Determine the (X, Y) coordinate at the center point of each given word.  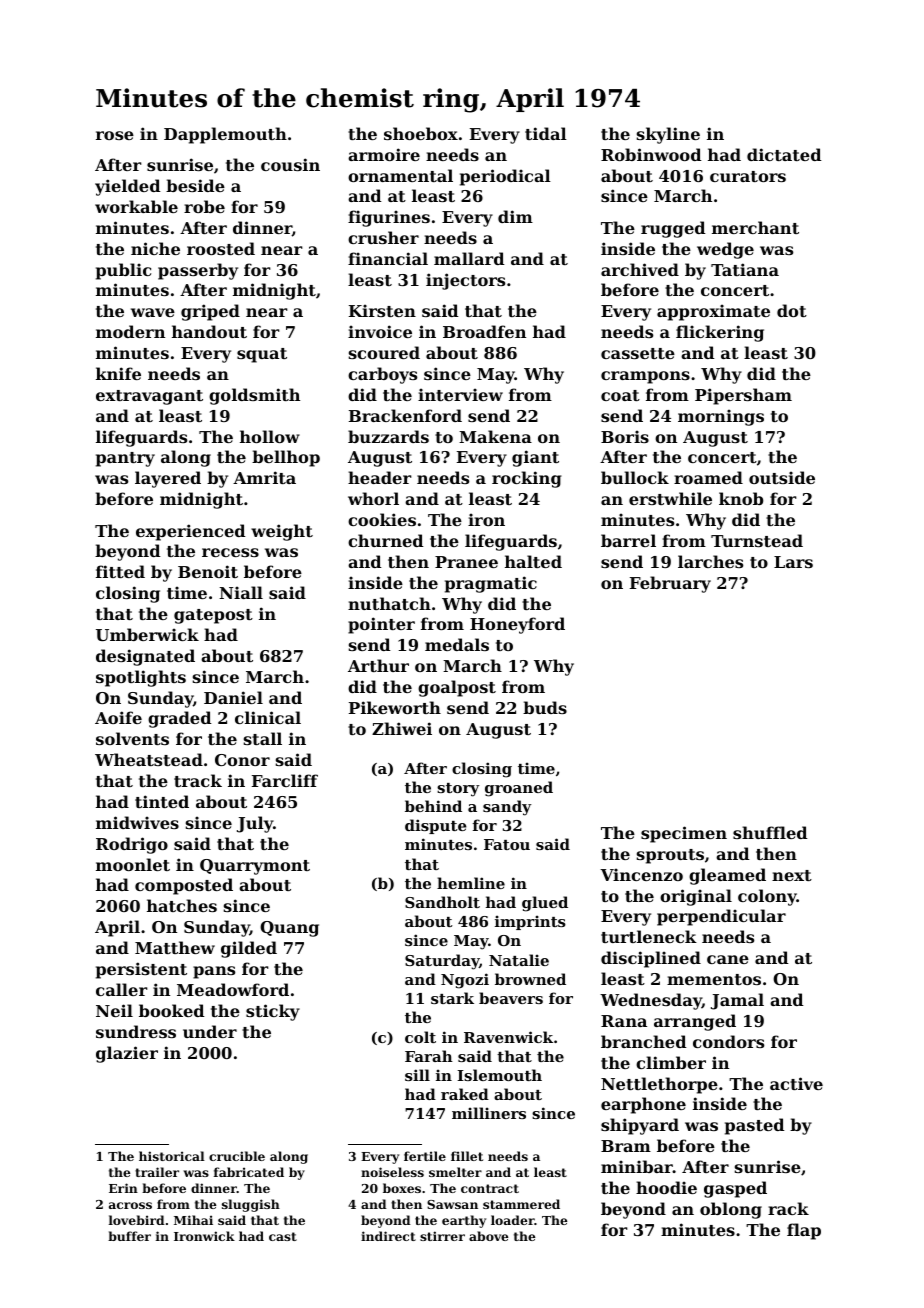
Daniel (233, 697)
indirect (388, 1236)
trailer (157, 1172)
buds (545, 707)
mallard (469, 258)
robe (204, 206)
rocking (527, 479)
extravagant (149, 397)
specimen (684, 834)
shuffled (770, 832)
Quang (289, 929)
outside (782, 477)
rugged (673, 229)
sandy (507, 808)
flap (804, 1231)
